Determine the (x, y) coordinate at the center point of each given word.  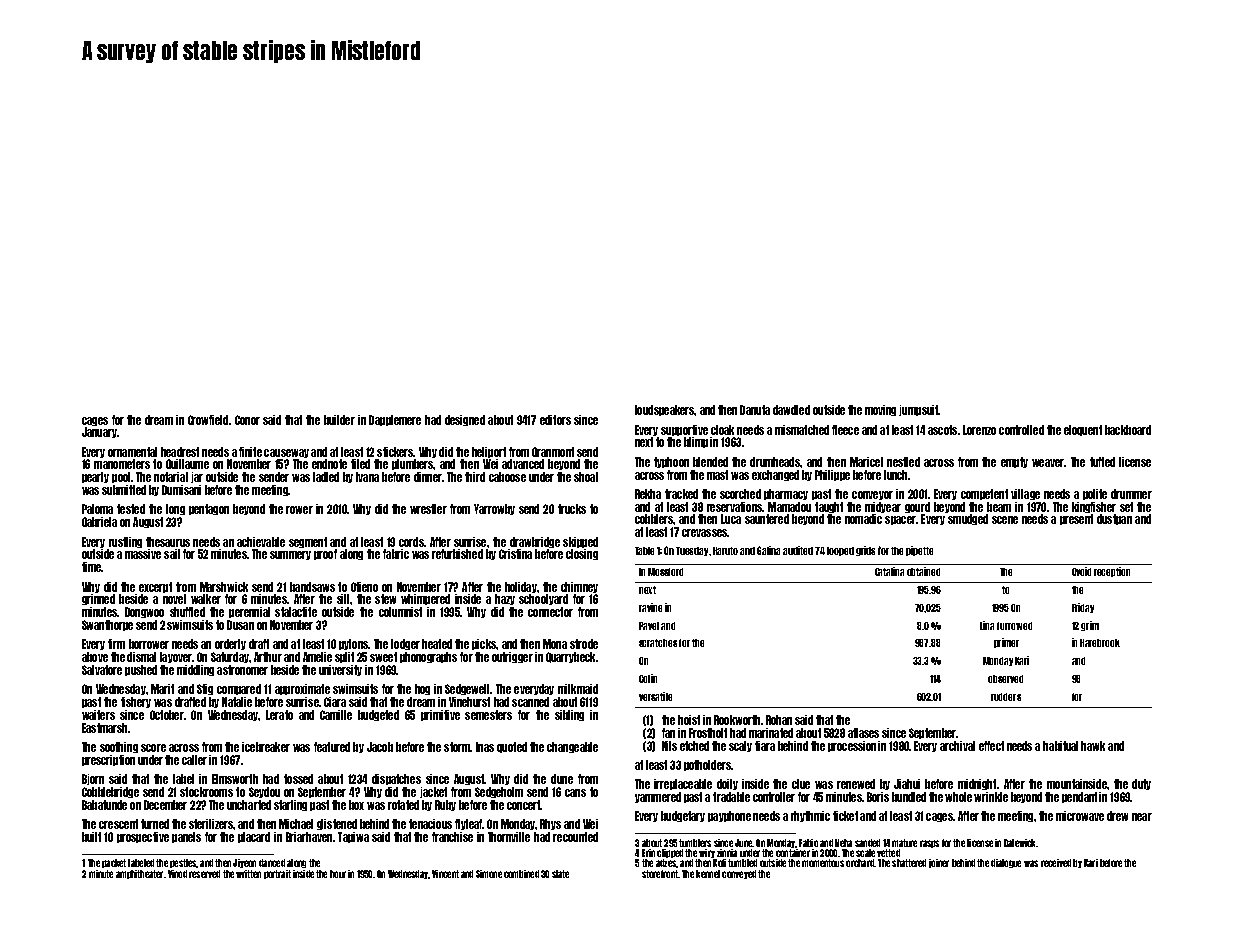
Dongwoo (144, 612)
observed (1005, 679)
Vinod (177, 874)
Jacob (380, 747)
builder (339, 420)
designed (465, 420)
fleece (845, 430)
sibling (569, 715)
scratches (658, 643)
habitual (1060, 746)
